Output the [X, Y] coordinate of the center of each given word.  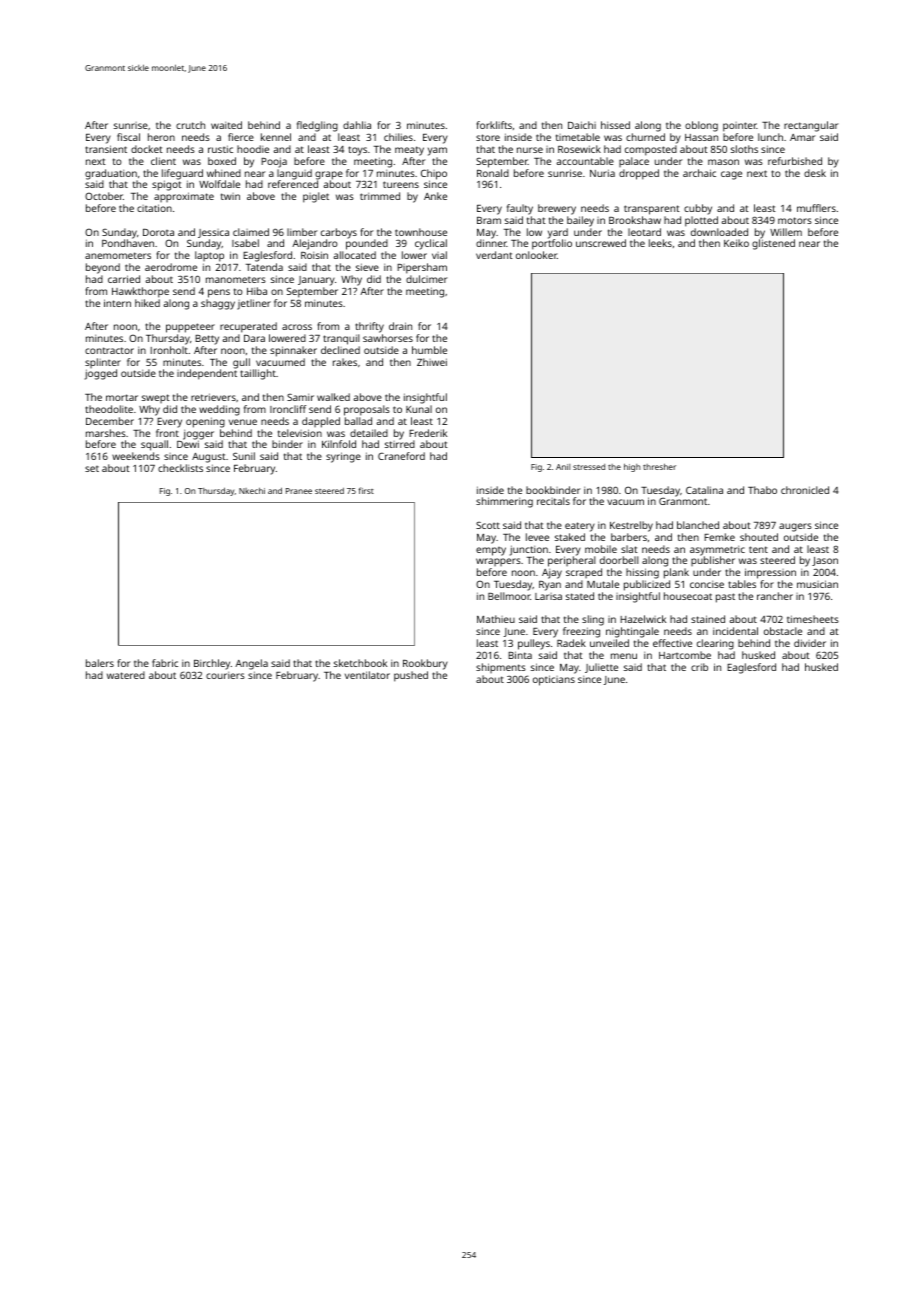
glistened [773, 244]
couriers [225, 675]
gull [242, 364]
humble [429, 350]
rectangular [811, 126]
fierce [241, 137]
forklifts [494, 125]
